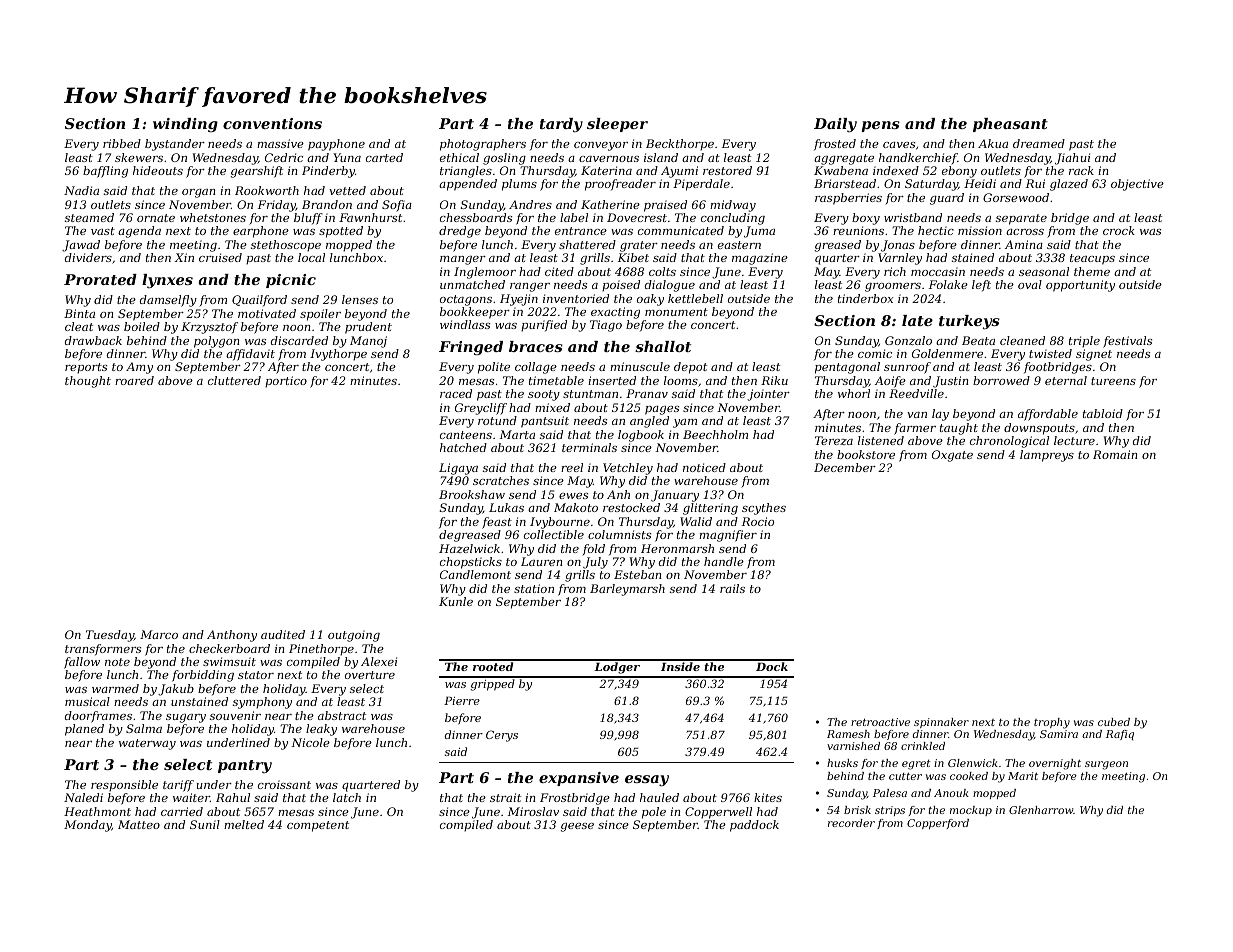 The height and width of the document is (952, 1233). What do you see at coordinates (267, 190) in the document?
I see `Rookworth` at bounding box center [267, 190].
